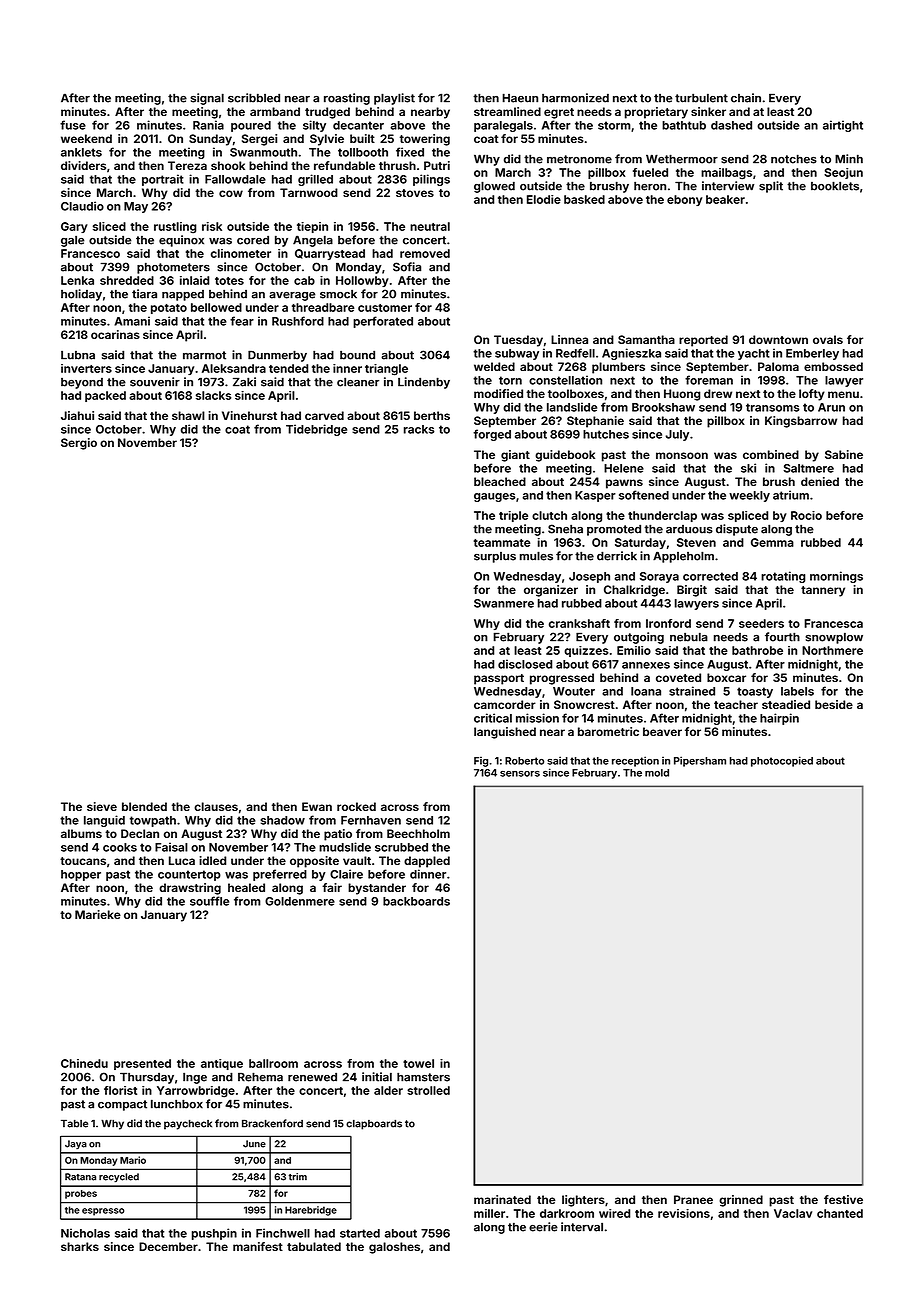 The height and width of the screenshot is (1308, 924). What do you see at coordinates (84, 1063) in the screenshot?
I see `Chinedu` at bounding box center [84, 1063].
